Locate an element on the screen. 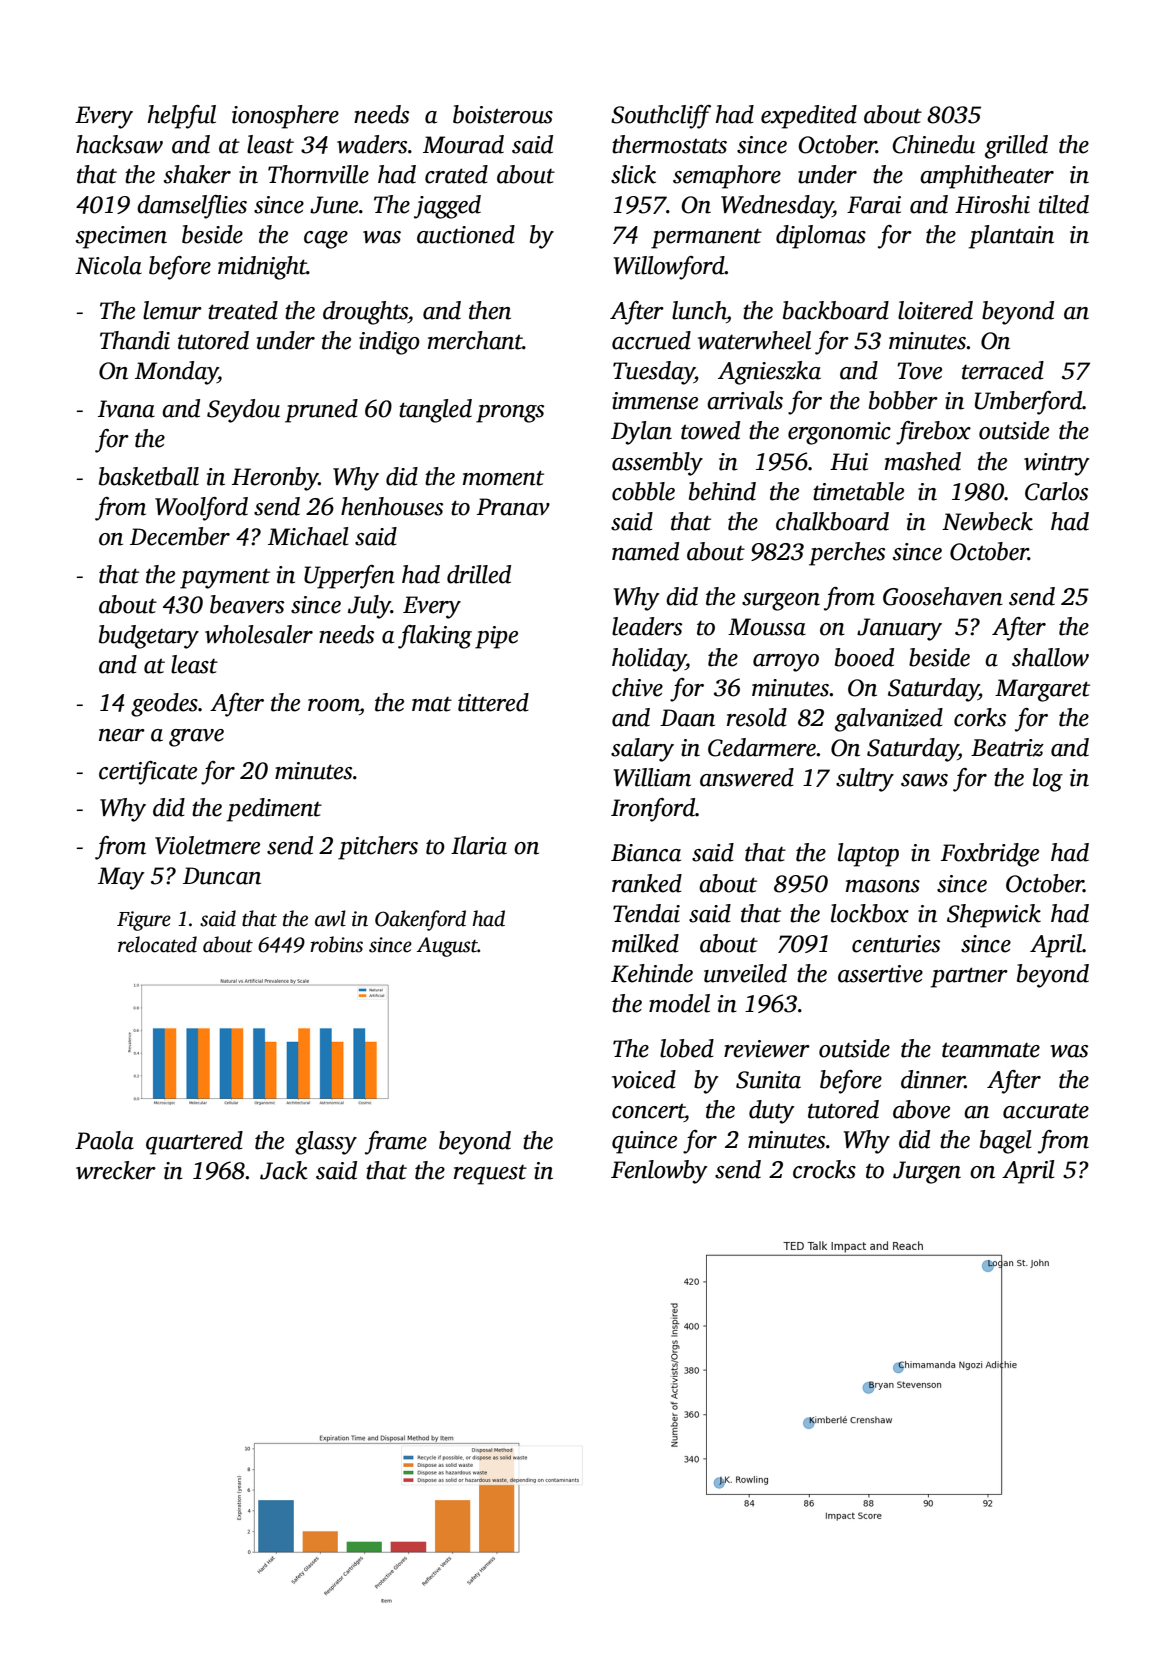  Tendai is located at coordinates (646, 913).
